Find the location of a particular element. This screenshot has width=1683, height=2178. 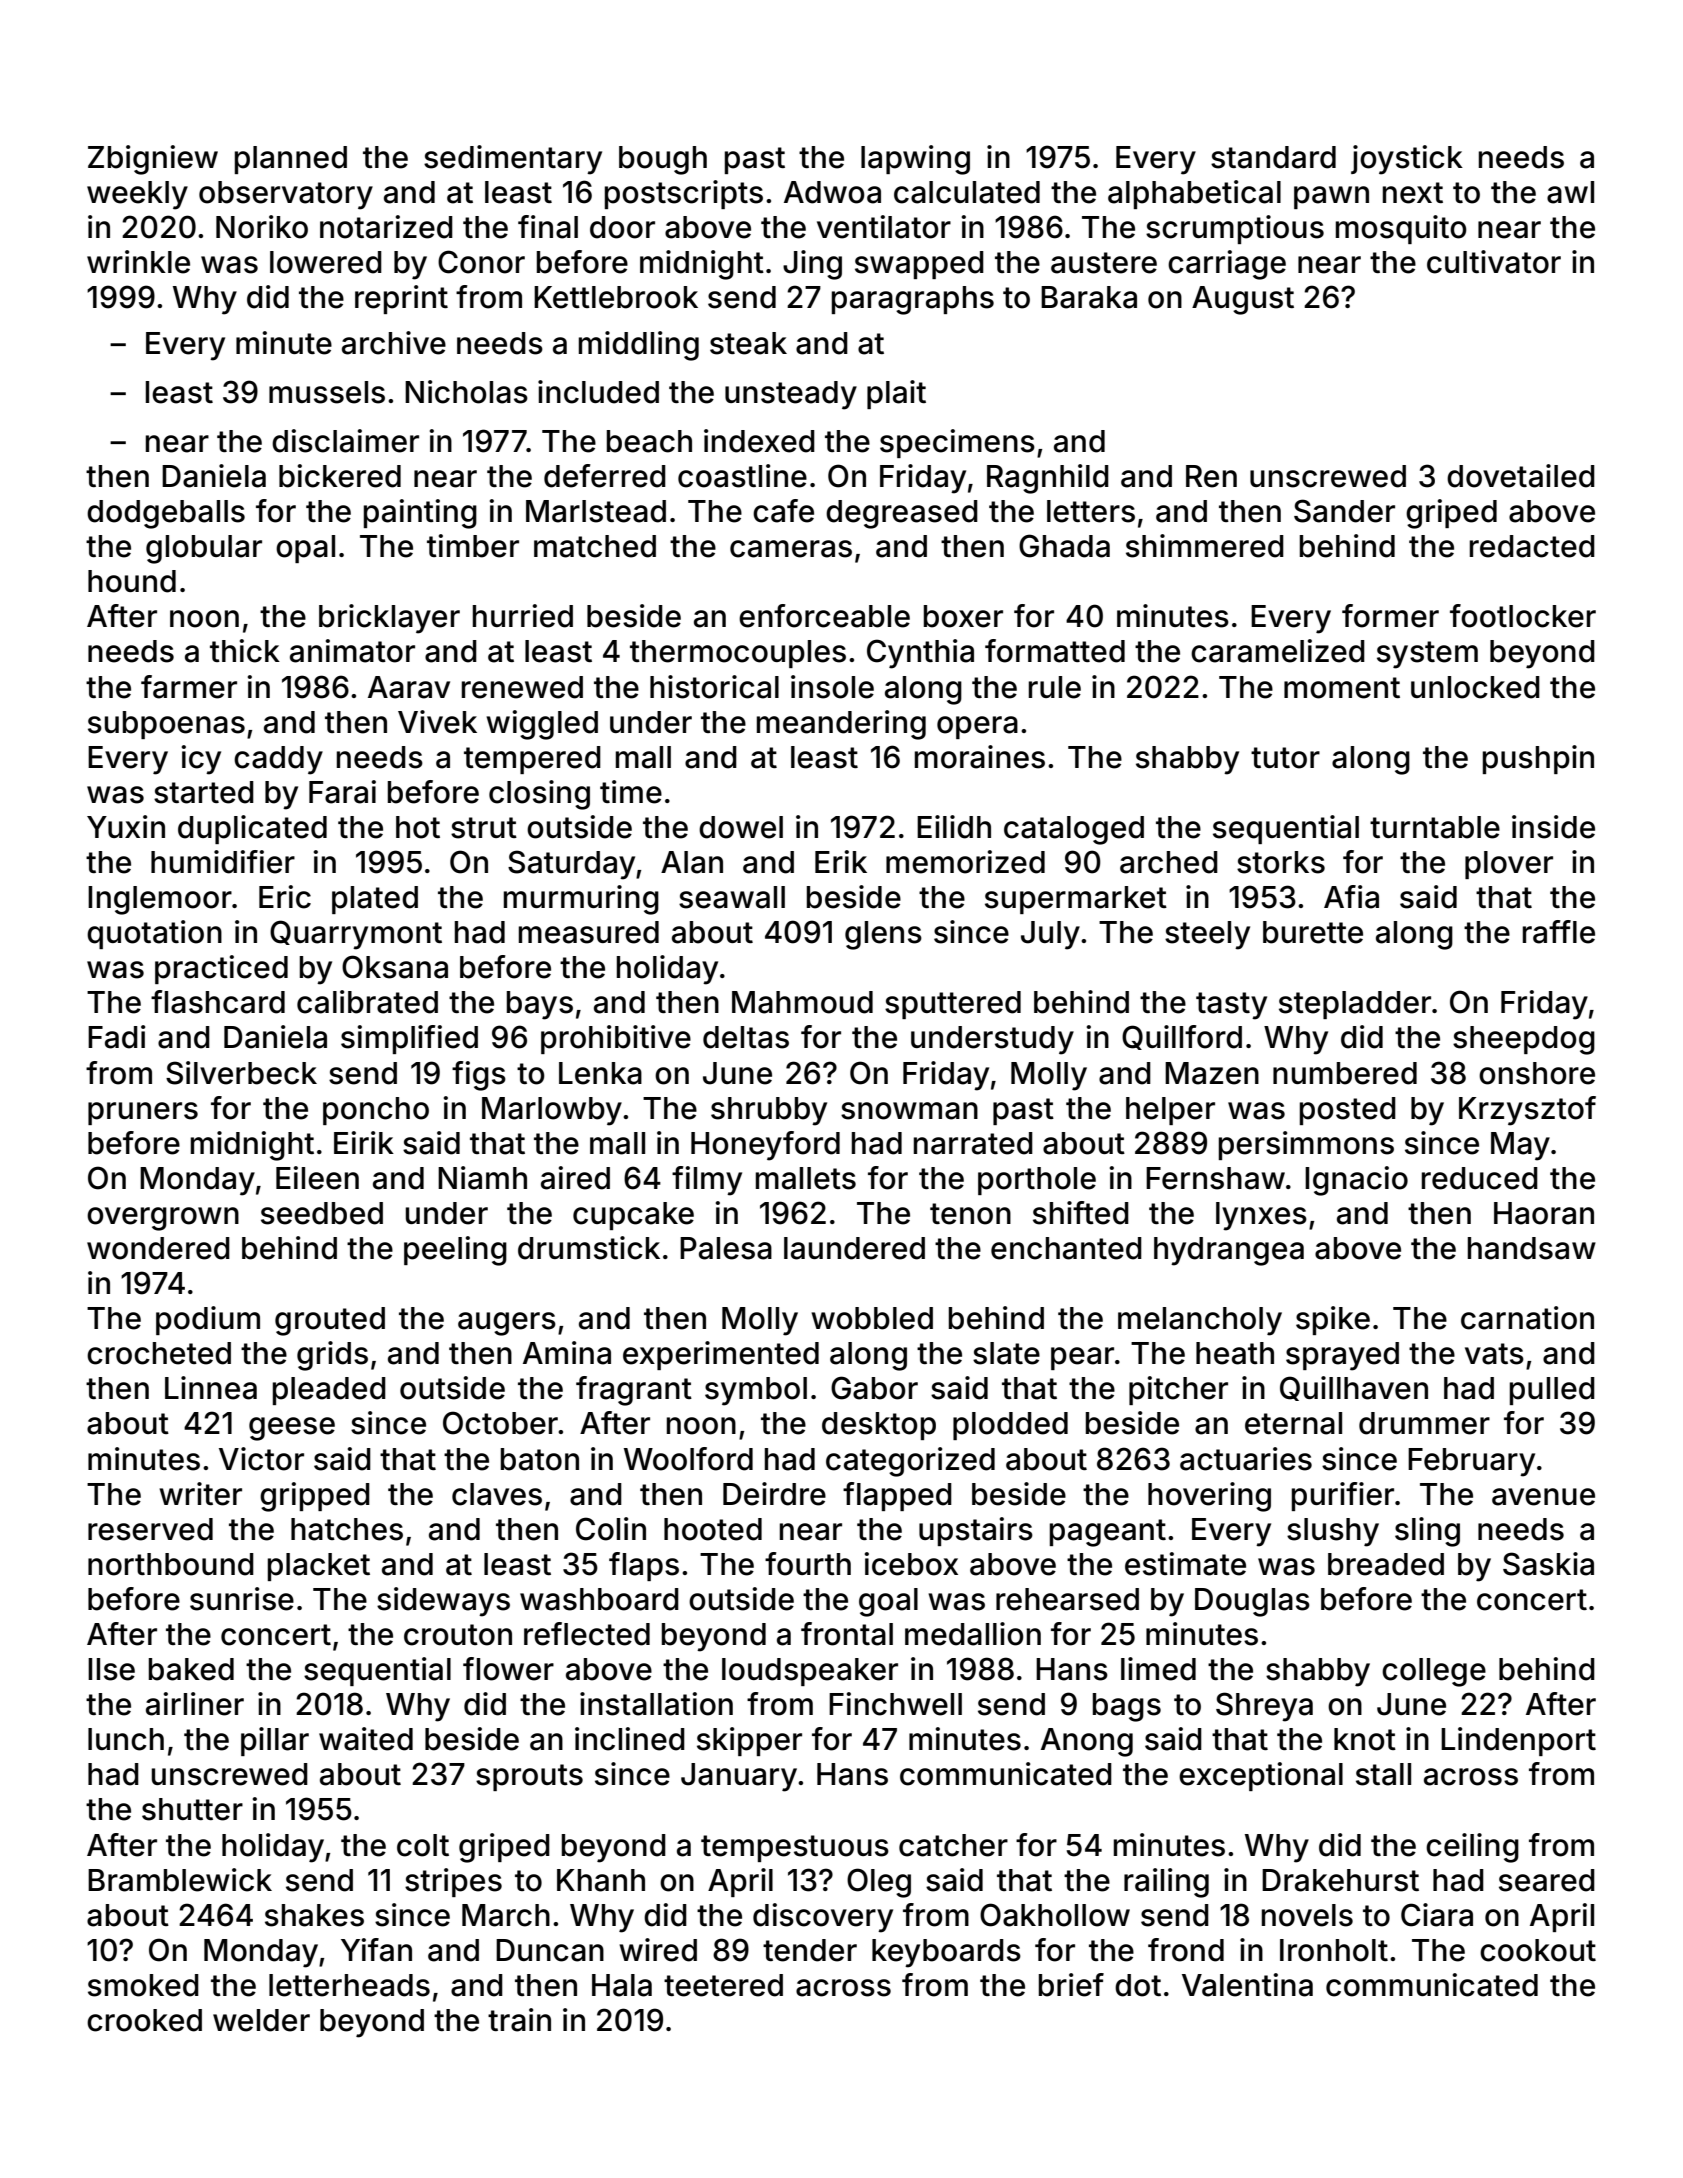

standard is located at coordinates (1273, 157).
